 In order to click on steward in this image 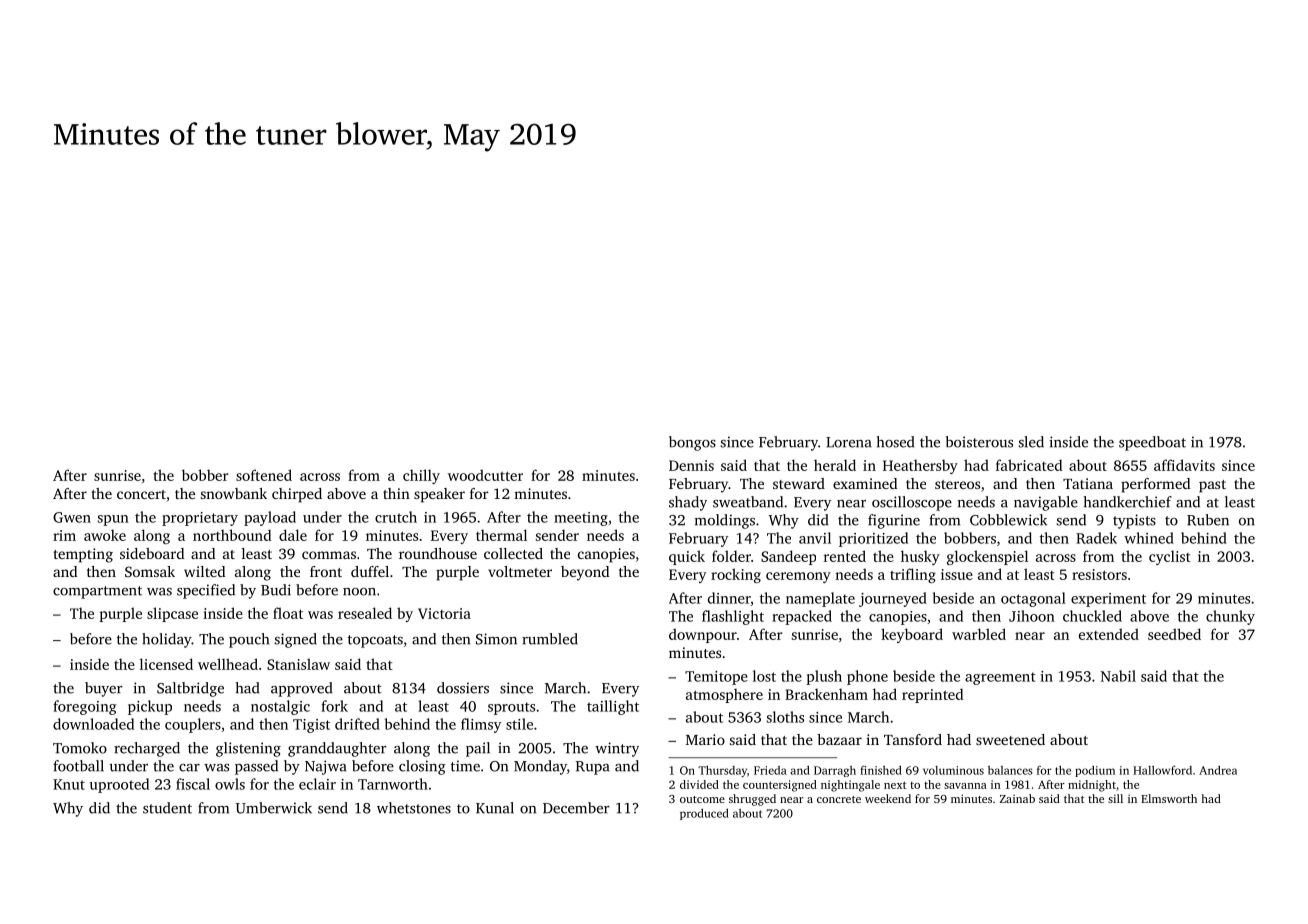, I will do `click(799, 483)`.
